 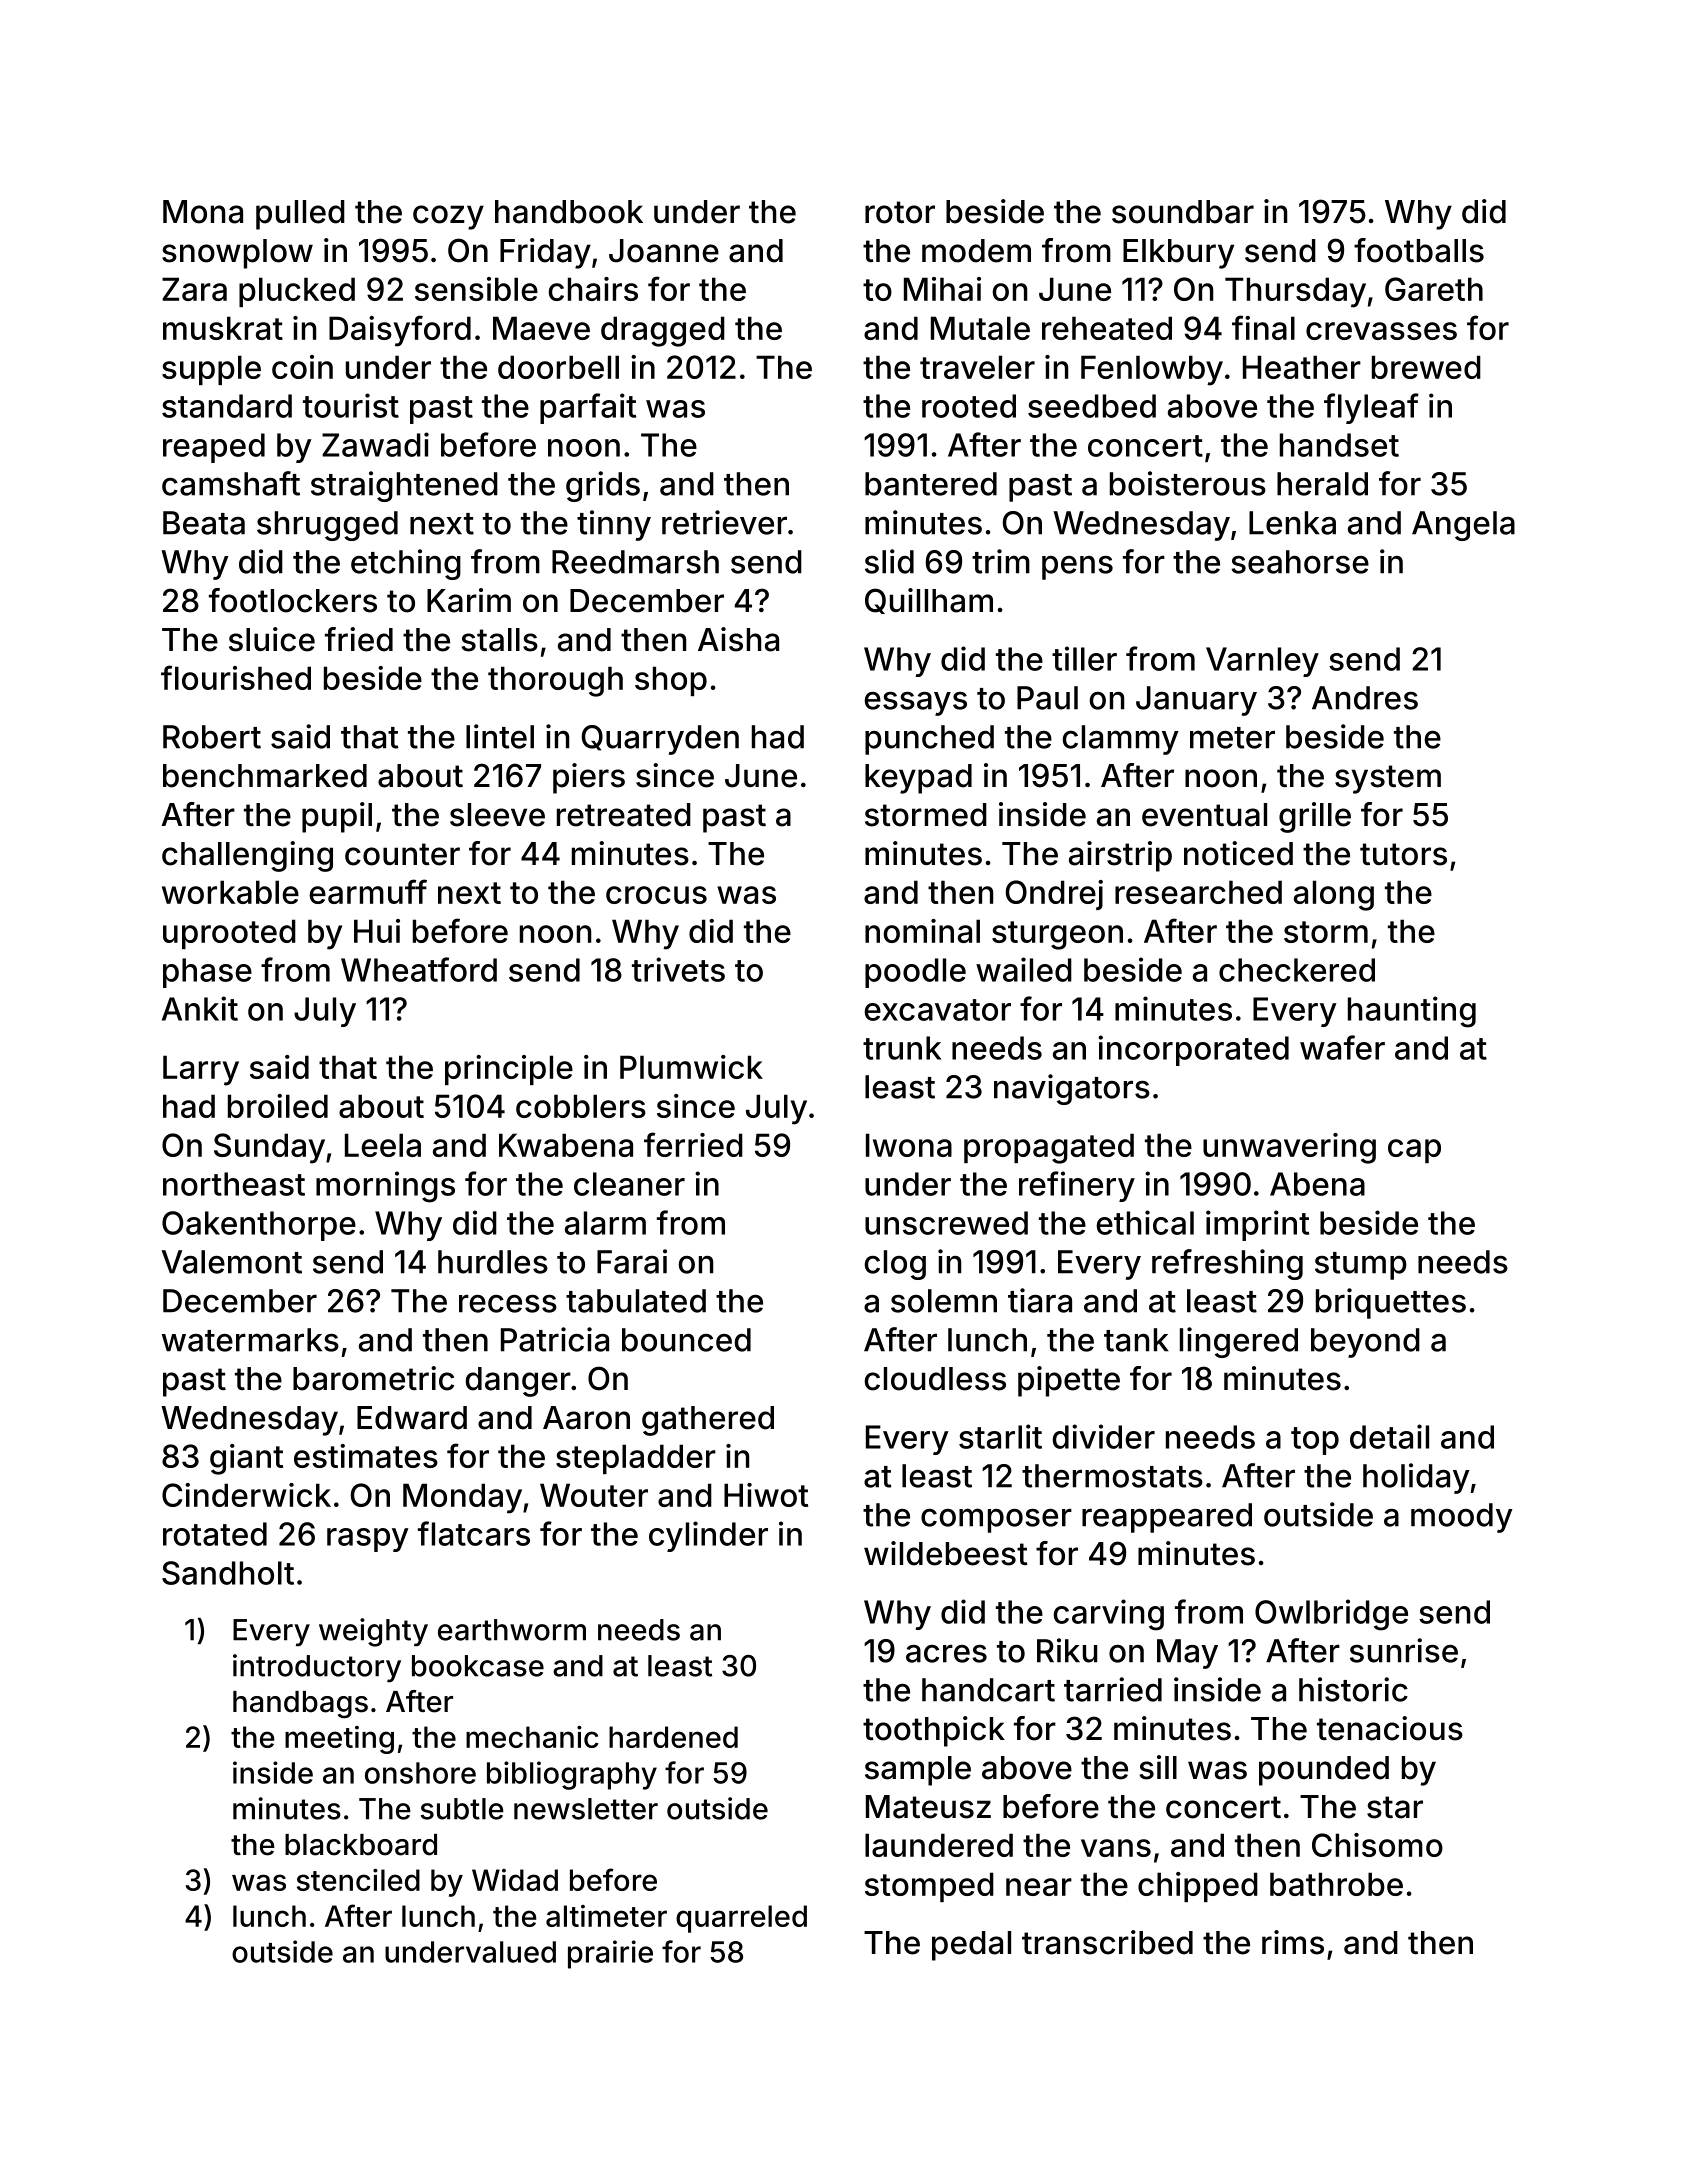 What do you see at coordinates (1381, 331) in the image?
I see `crevasses` at bounding box center [1381, 331].
